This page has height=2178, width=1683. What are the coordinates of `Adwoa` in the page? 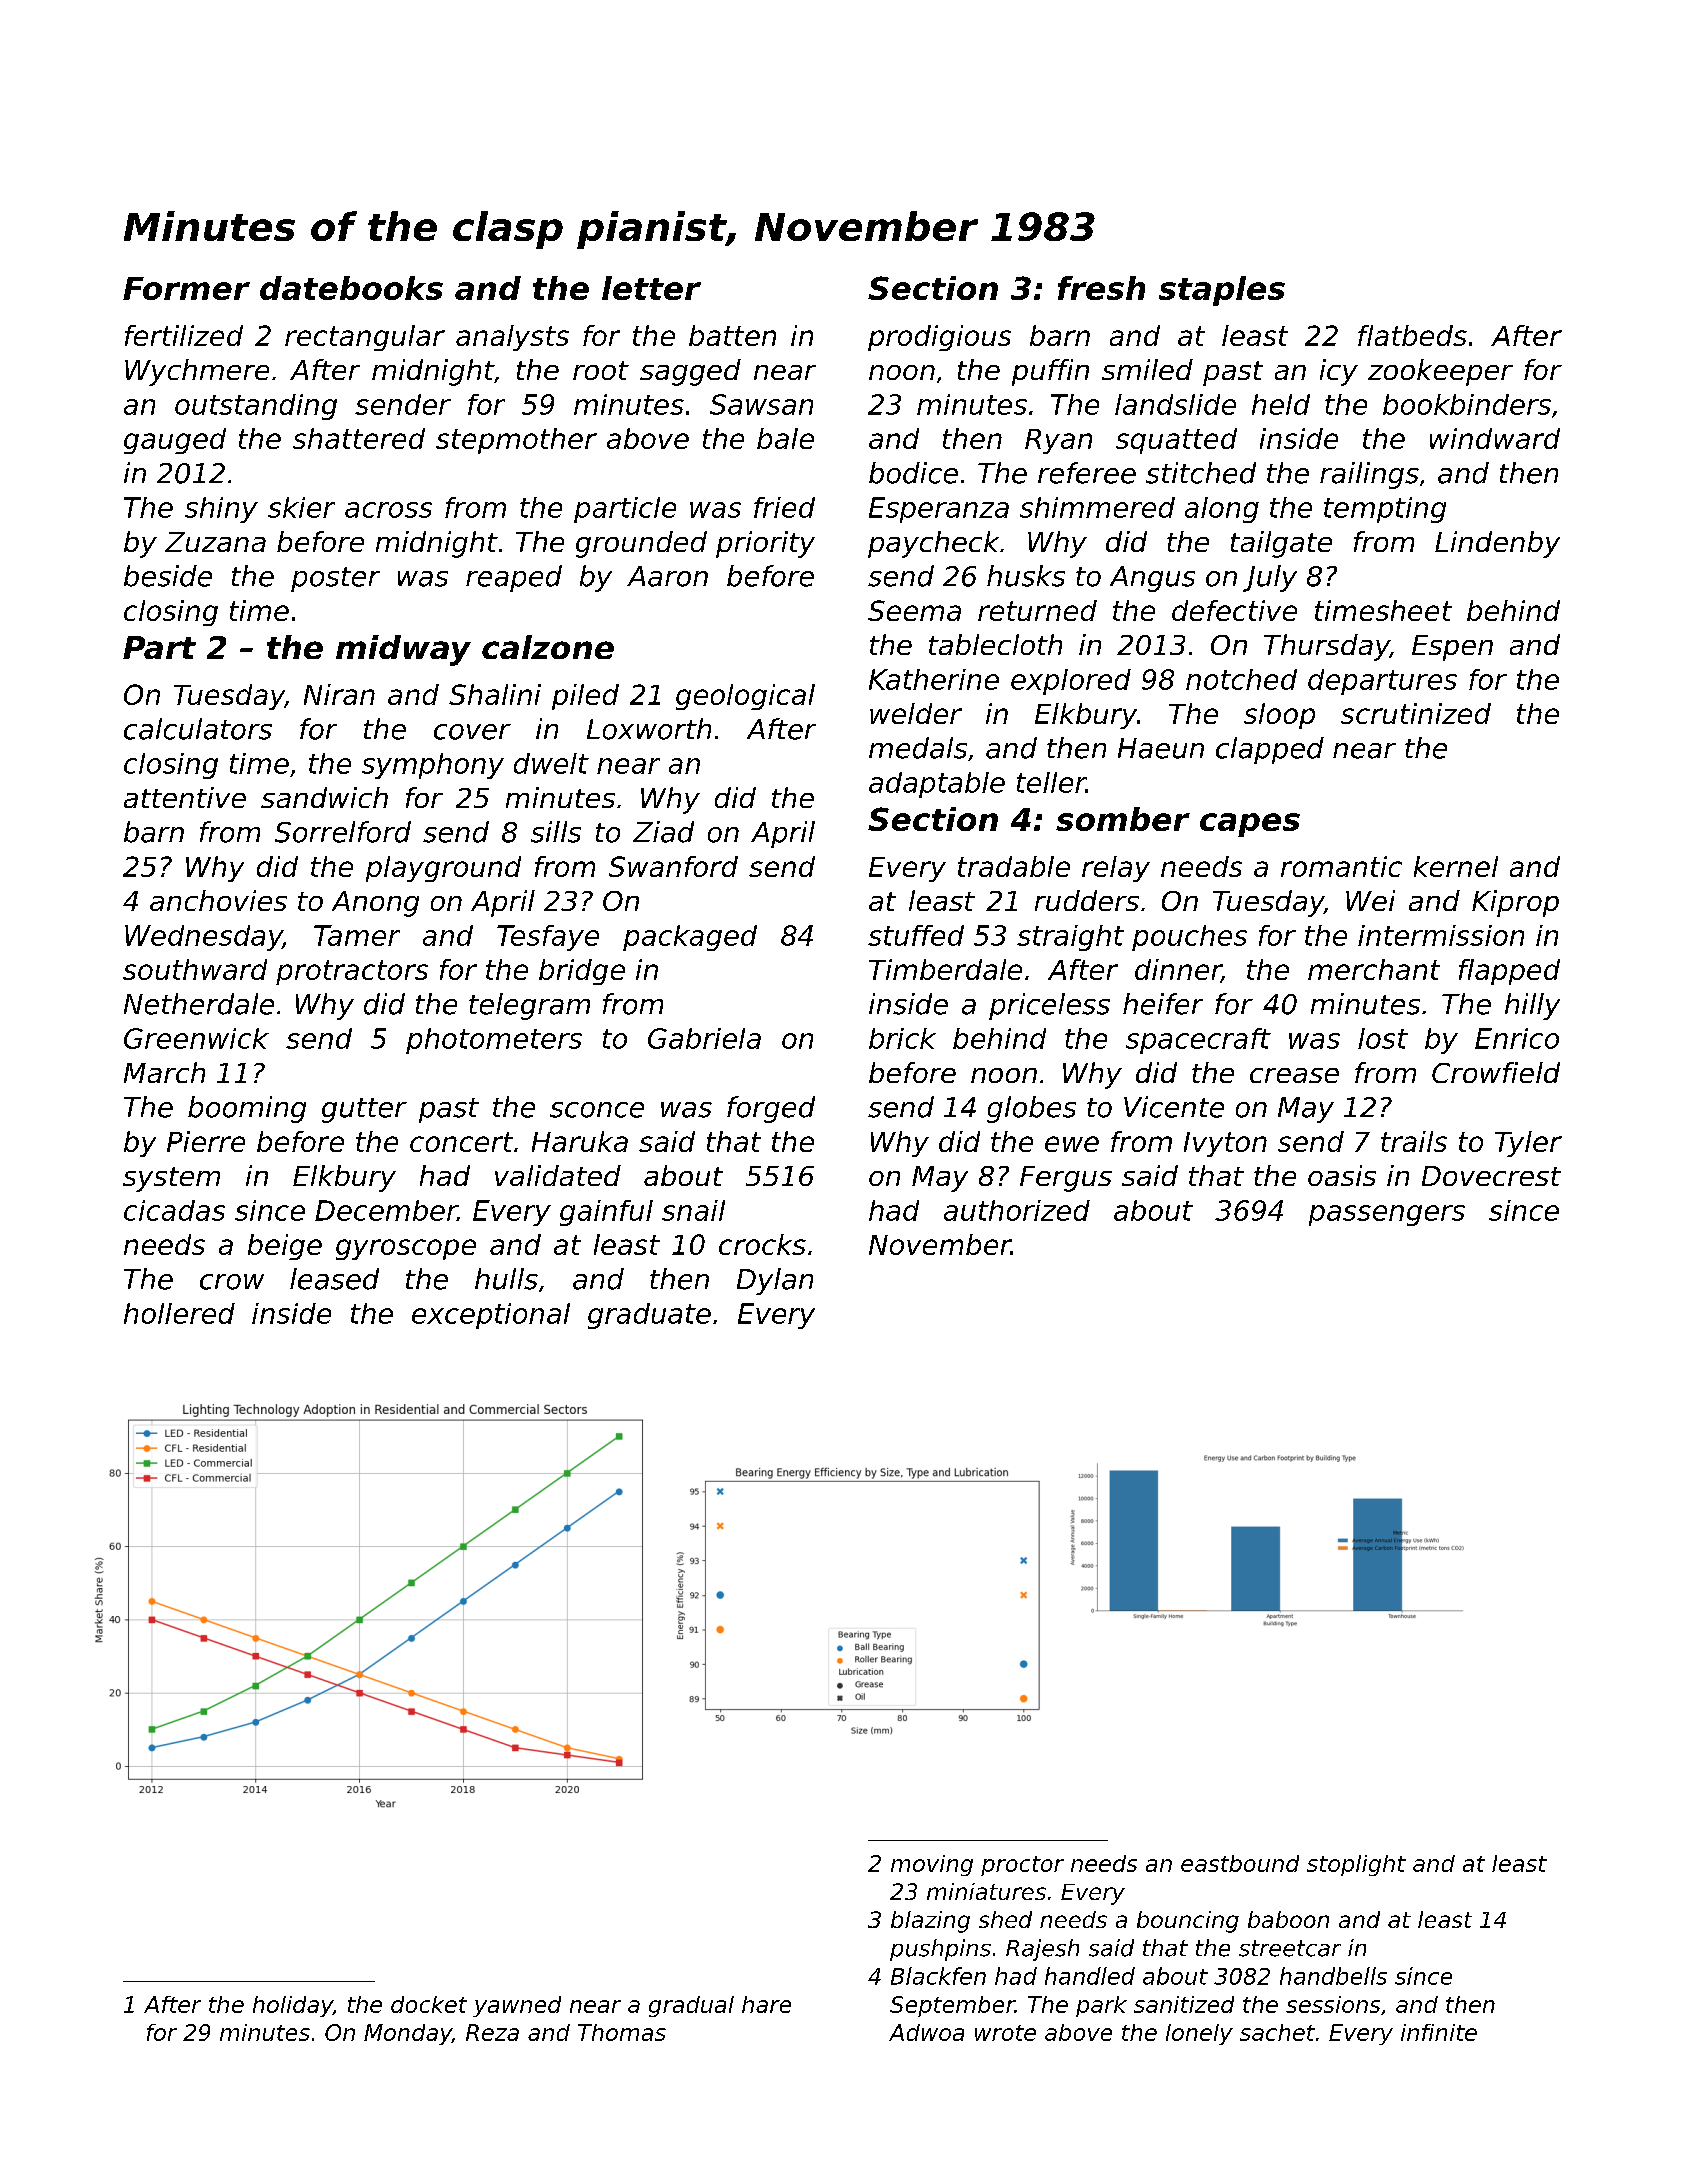 It's located at (926, 2032).
